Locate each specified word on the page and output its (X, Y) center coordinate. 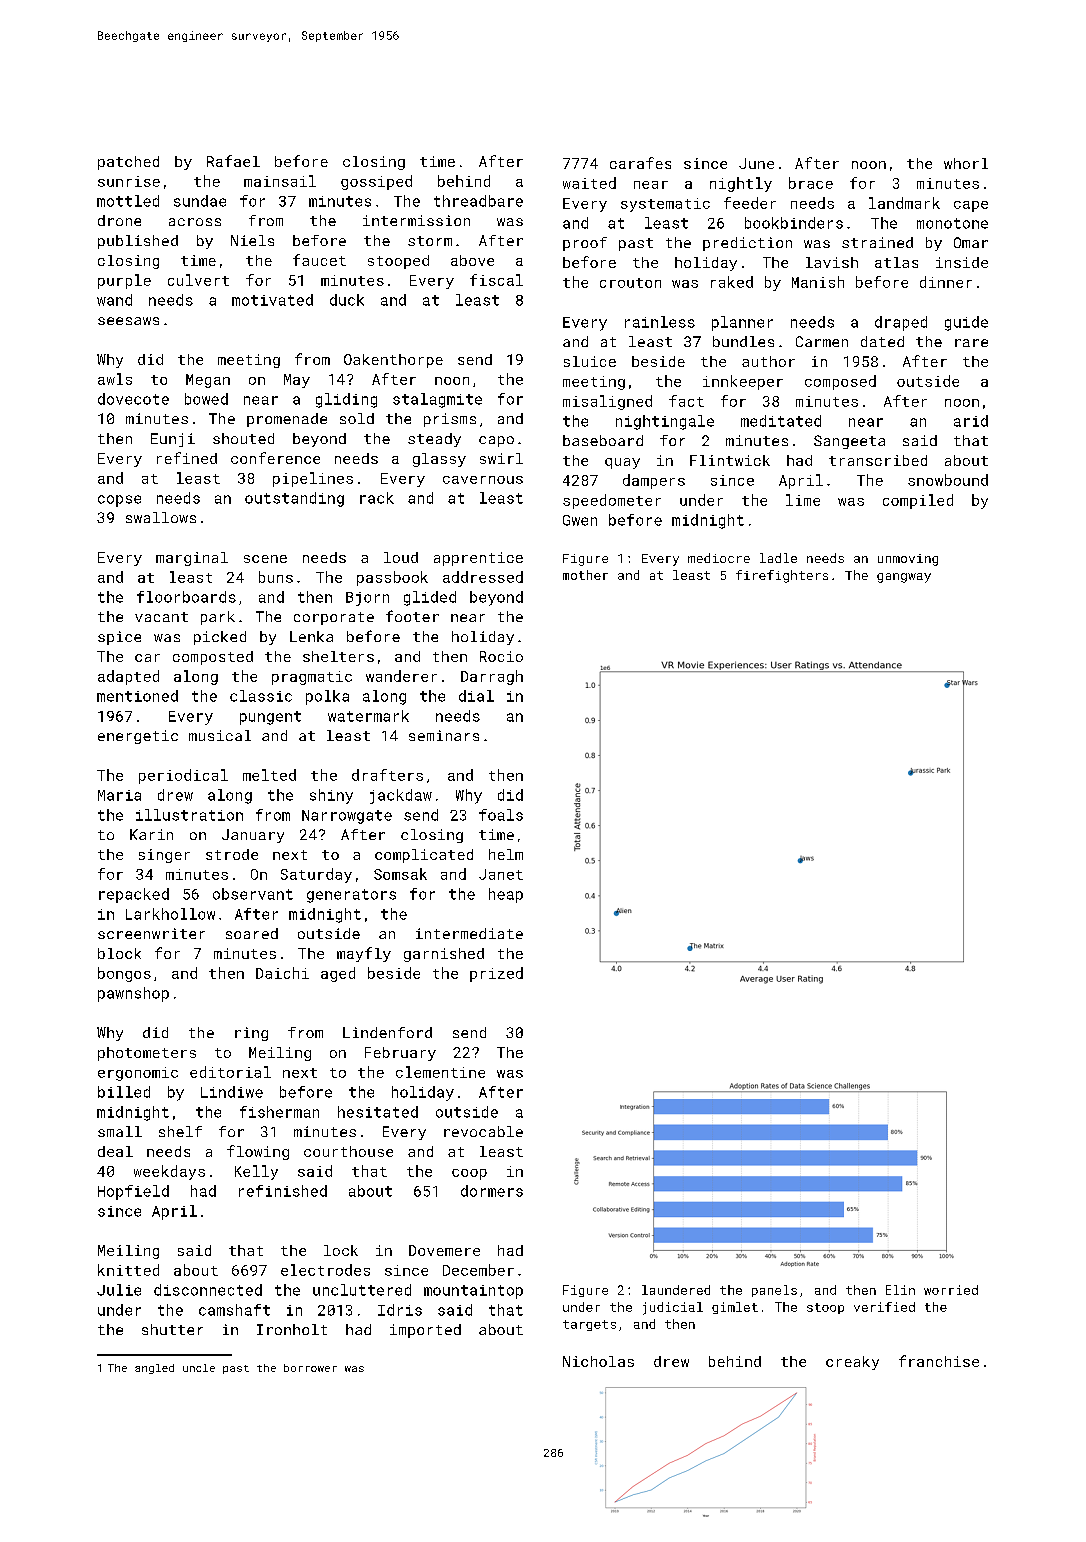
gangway (904, 578)
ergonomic (138, 1074)
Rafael (233, 161)
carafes (640, 163)
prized (496, 974)
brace (811, 183)
